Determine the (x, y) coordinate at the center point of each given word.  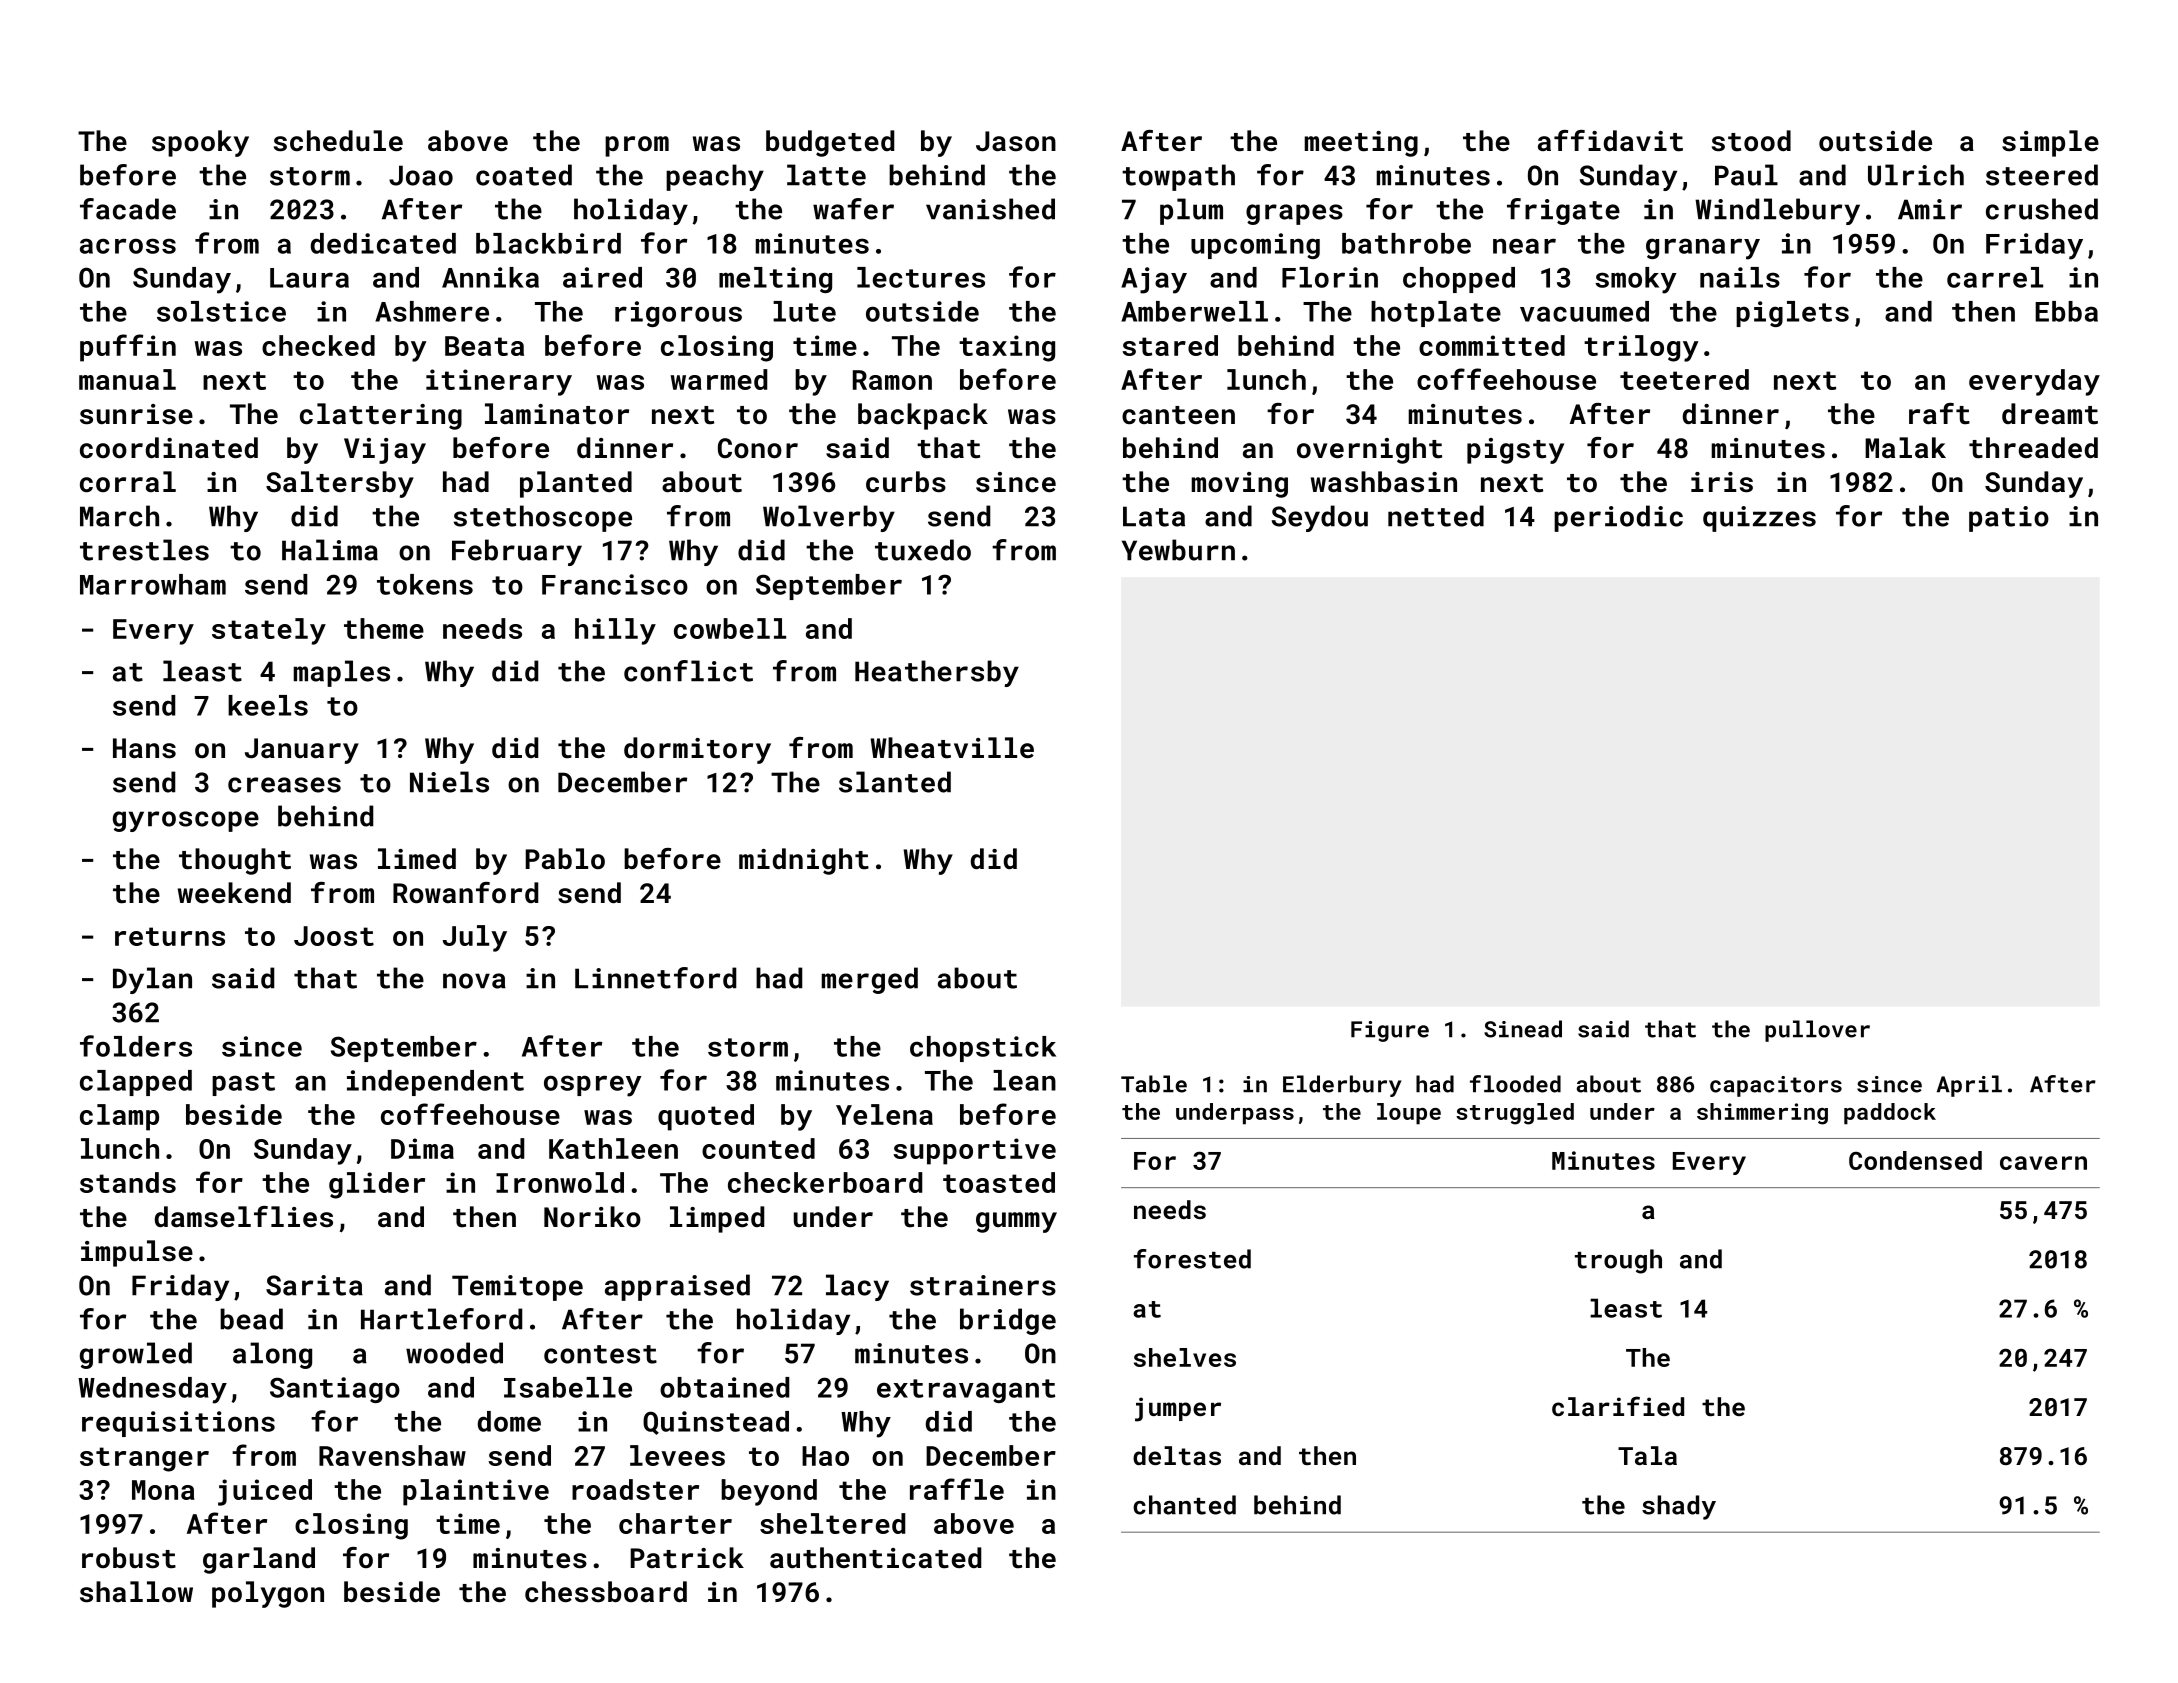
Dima (422, 1148)
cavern (2043, 1163)
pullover (1817, 1031)
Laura (309, 278)
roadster (635, 1489)
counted (758, 1148)
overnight (1369, 450)
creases (284, 785)
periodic (1618, 518)
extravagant (966, 1391)
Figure (1390, 1031)
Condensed (1915, 1160)
